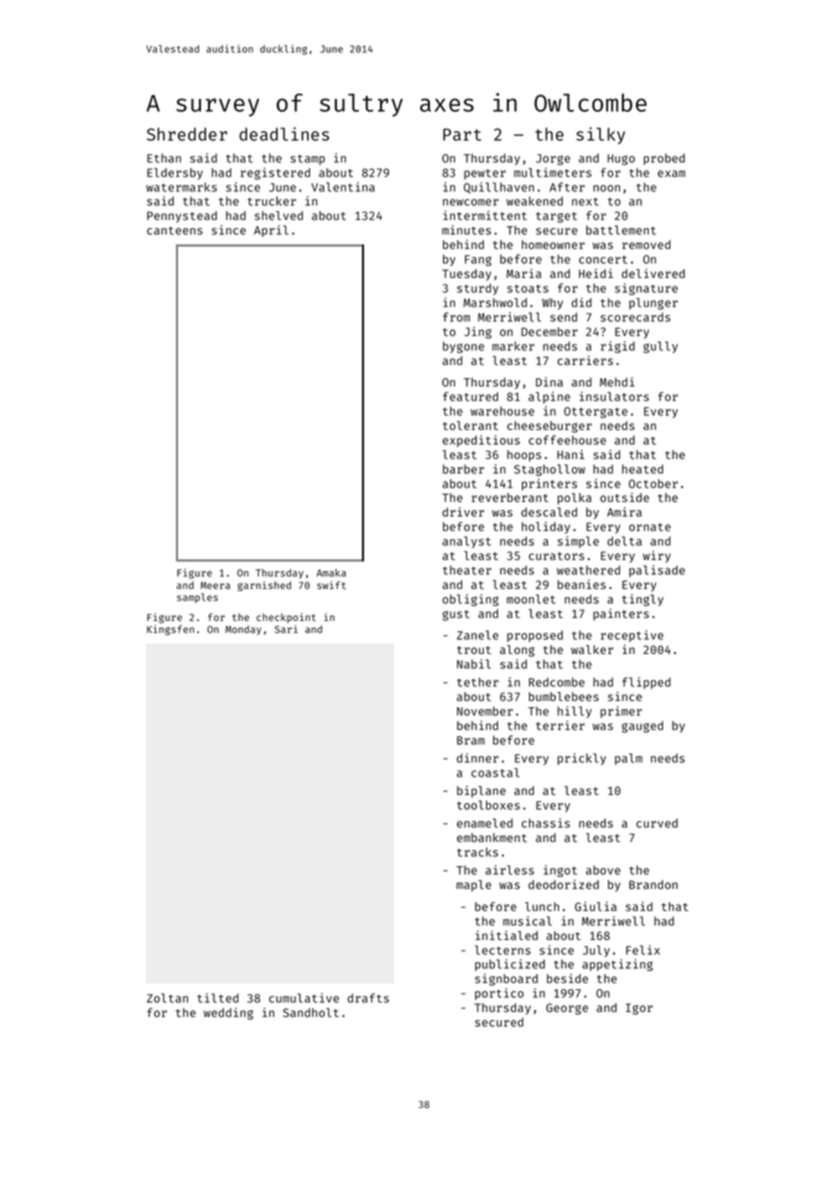  What do you see at coordinates (215, 585) in the document?
I see `Meera` at bounding box center [215, 585].
